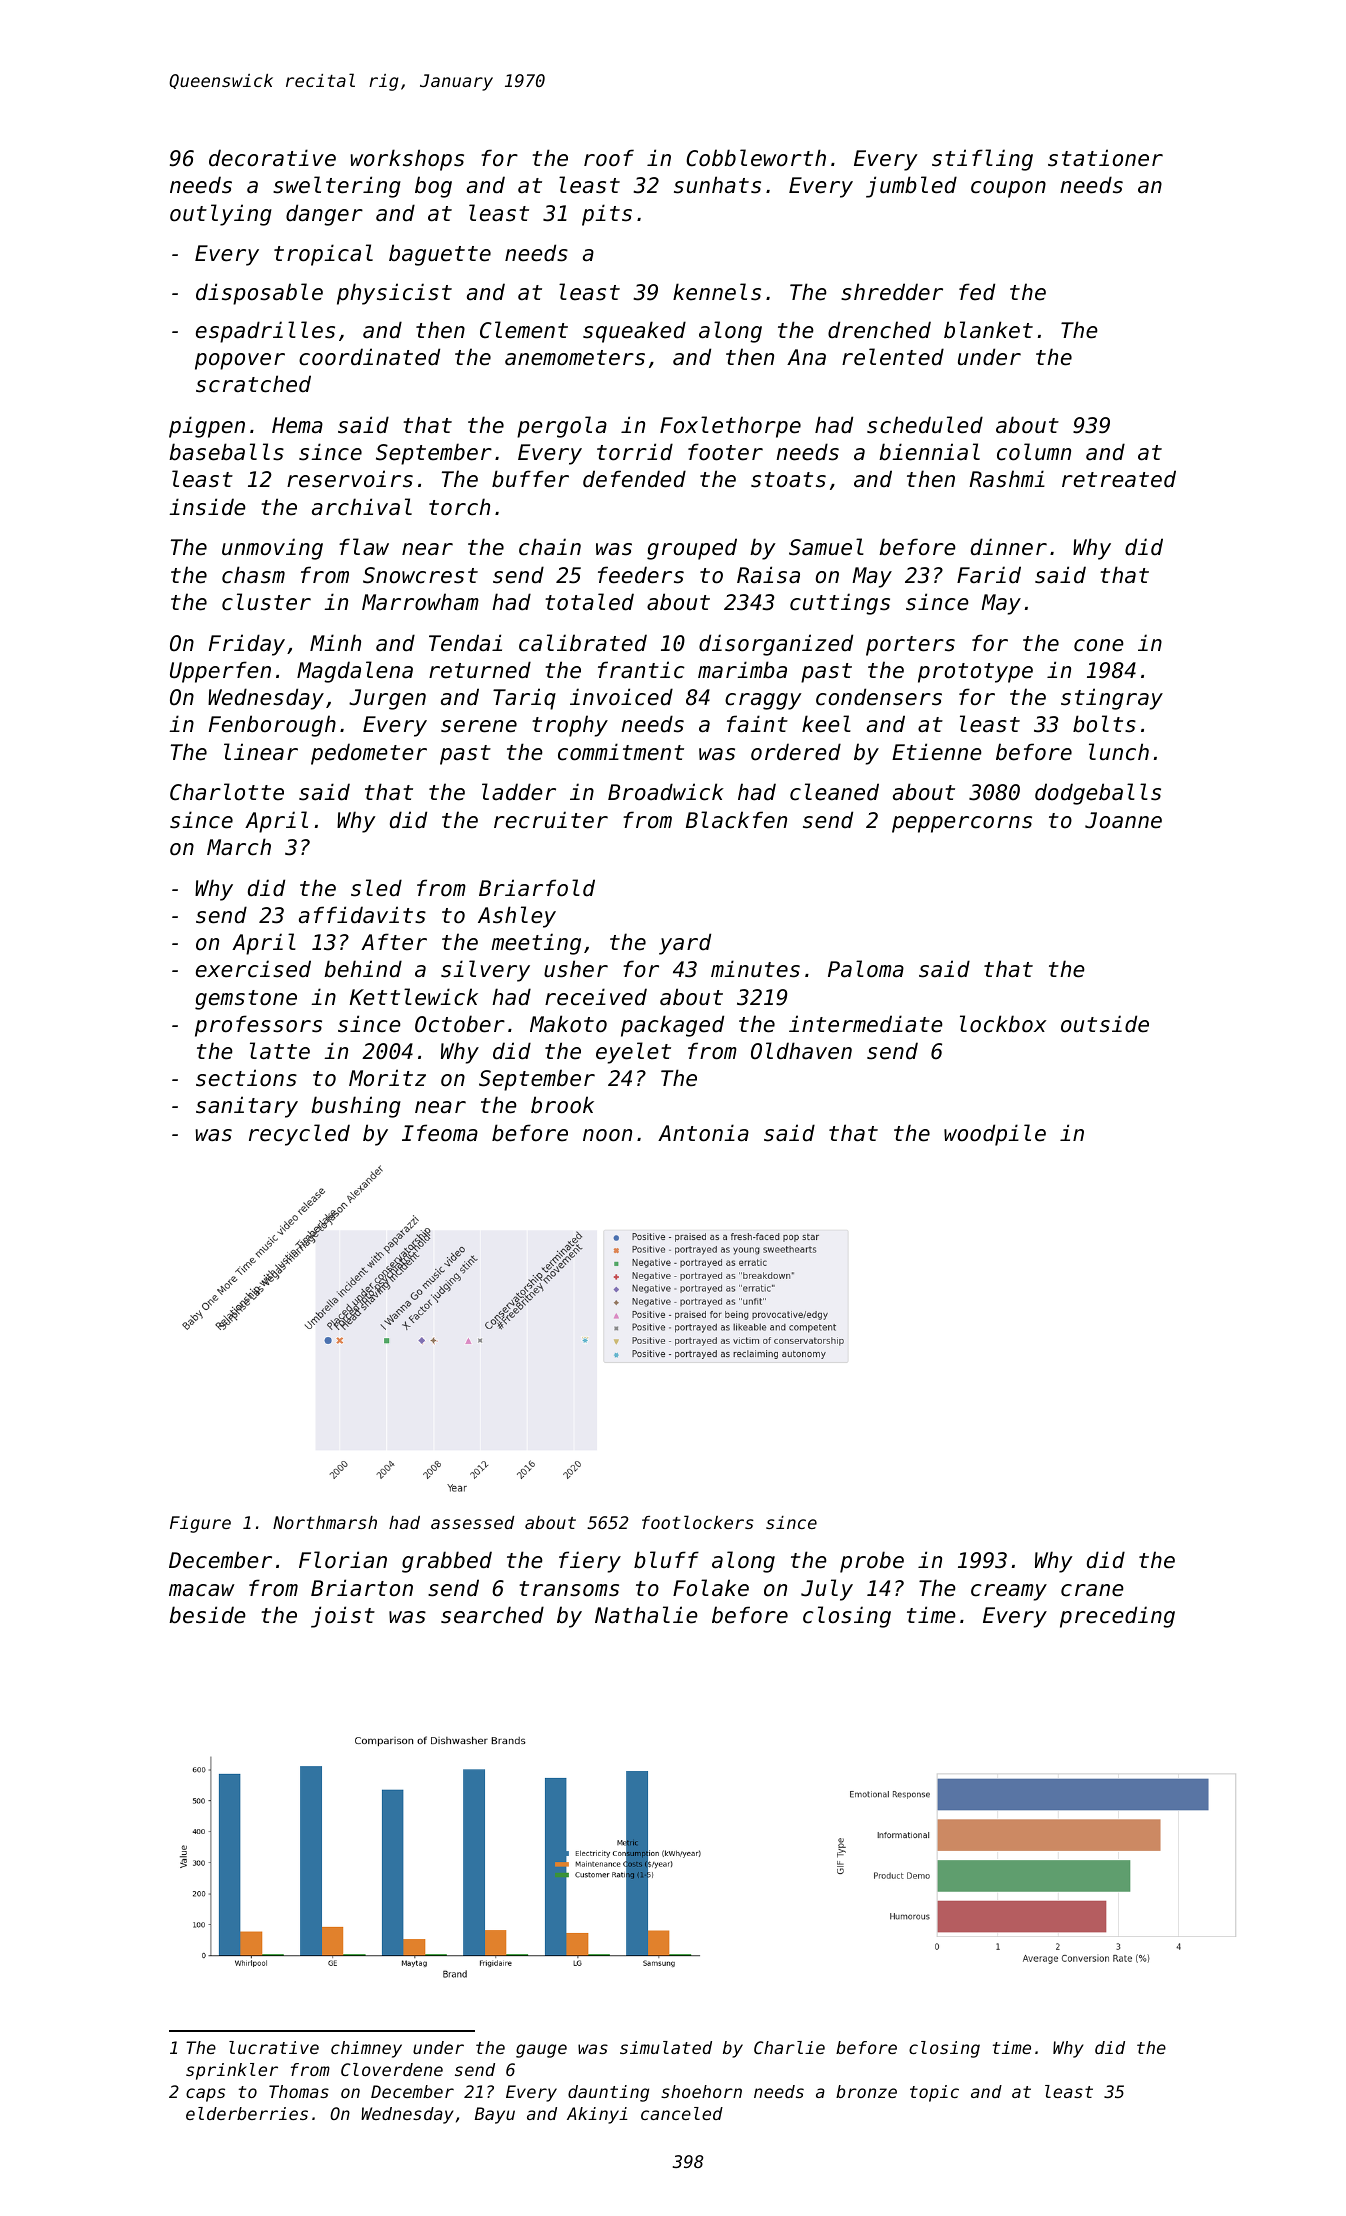 This image has width=1346, height=2216. Describe the element at coordinates (788, 480) in the image. I see `stoats` at that location.
